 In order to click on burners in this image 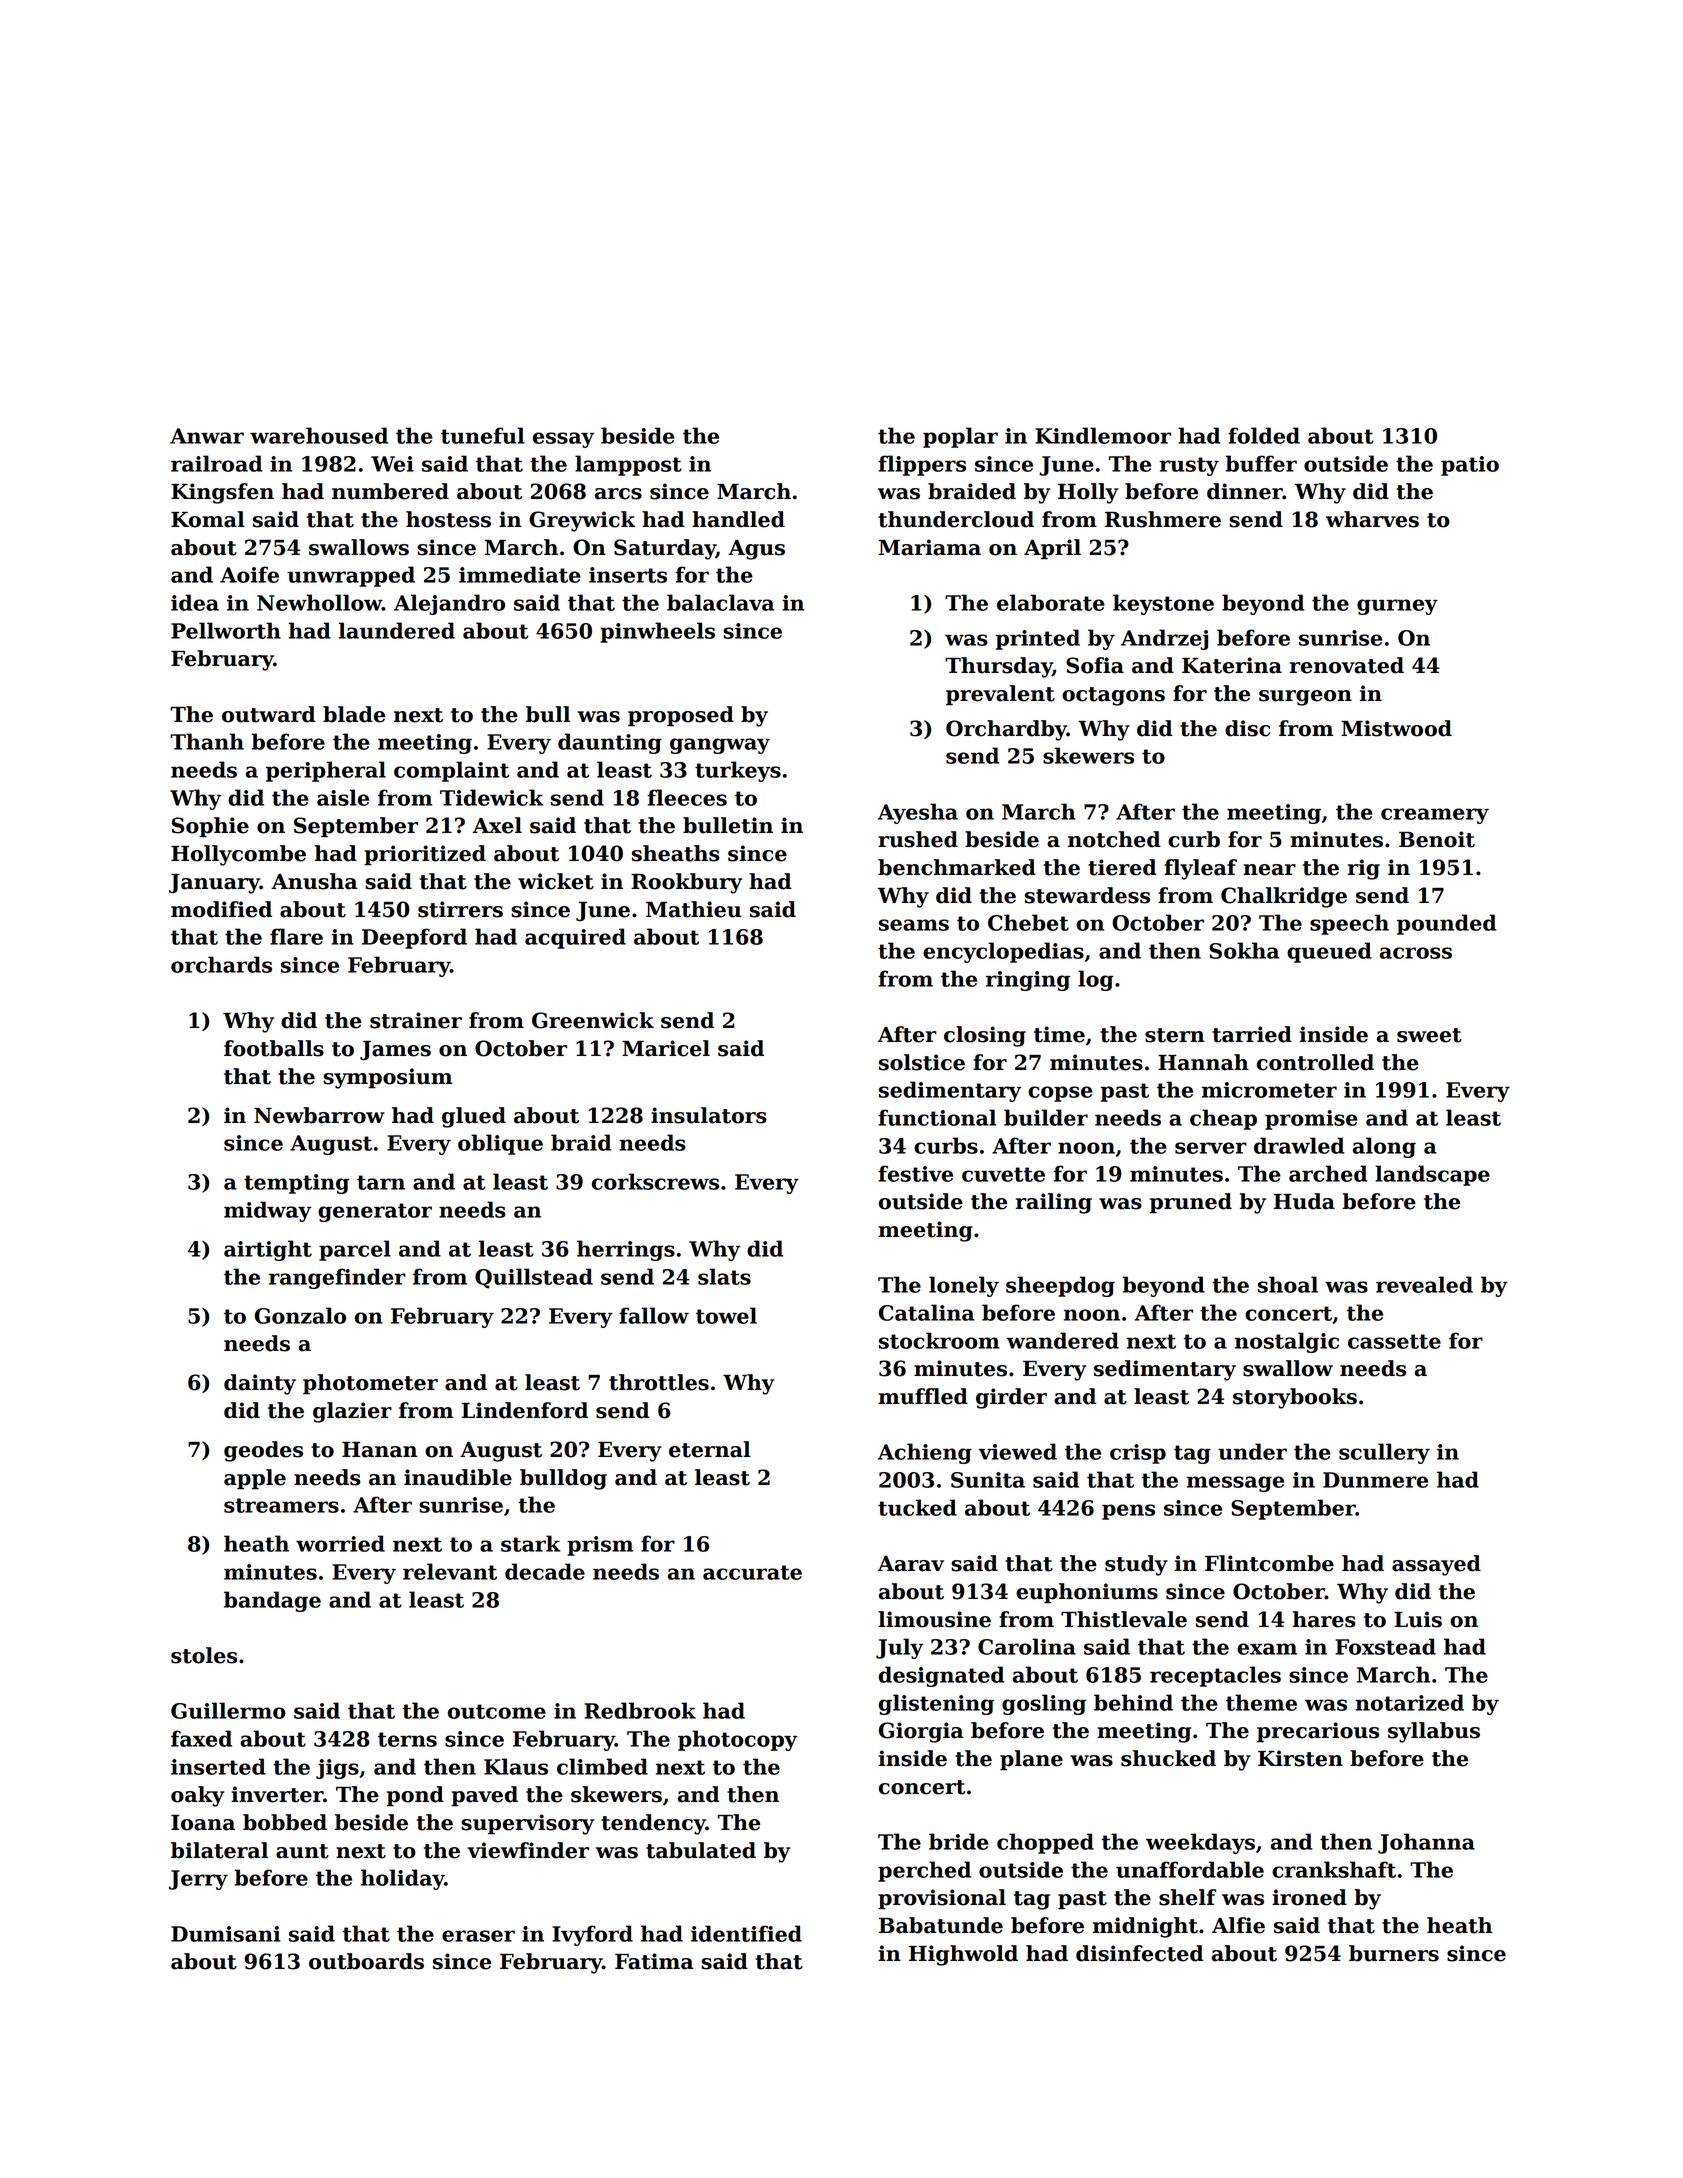, I will do `click(1394, 1953)`.
